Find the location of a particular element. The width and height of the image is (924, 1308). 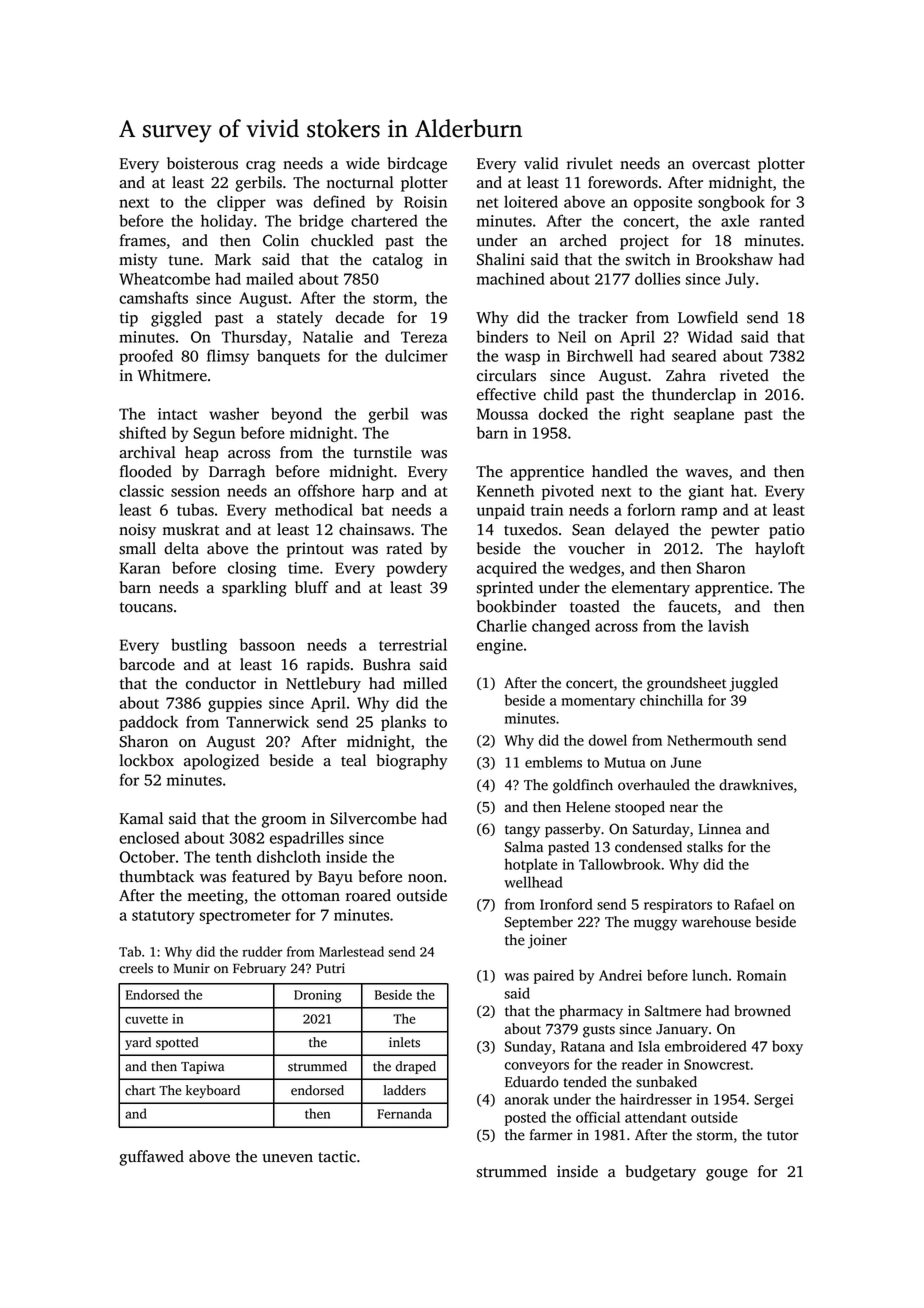

right is located at coordinates (647, 415).
